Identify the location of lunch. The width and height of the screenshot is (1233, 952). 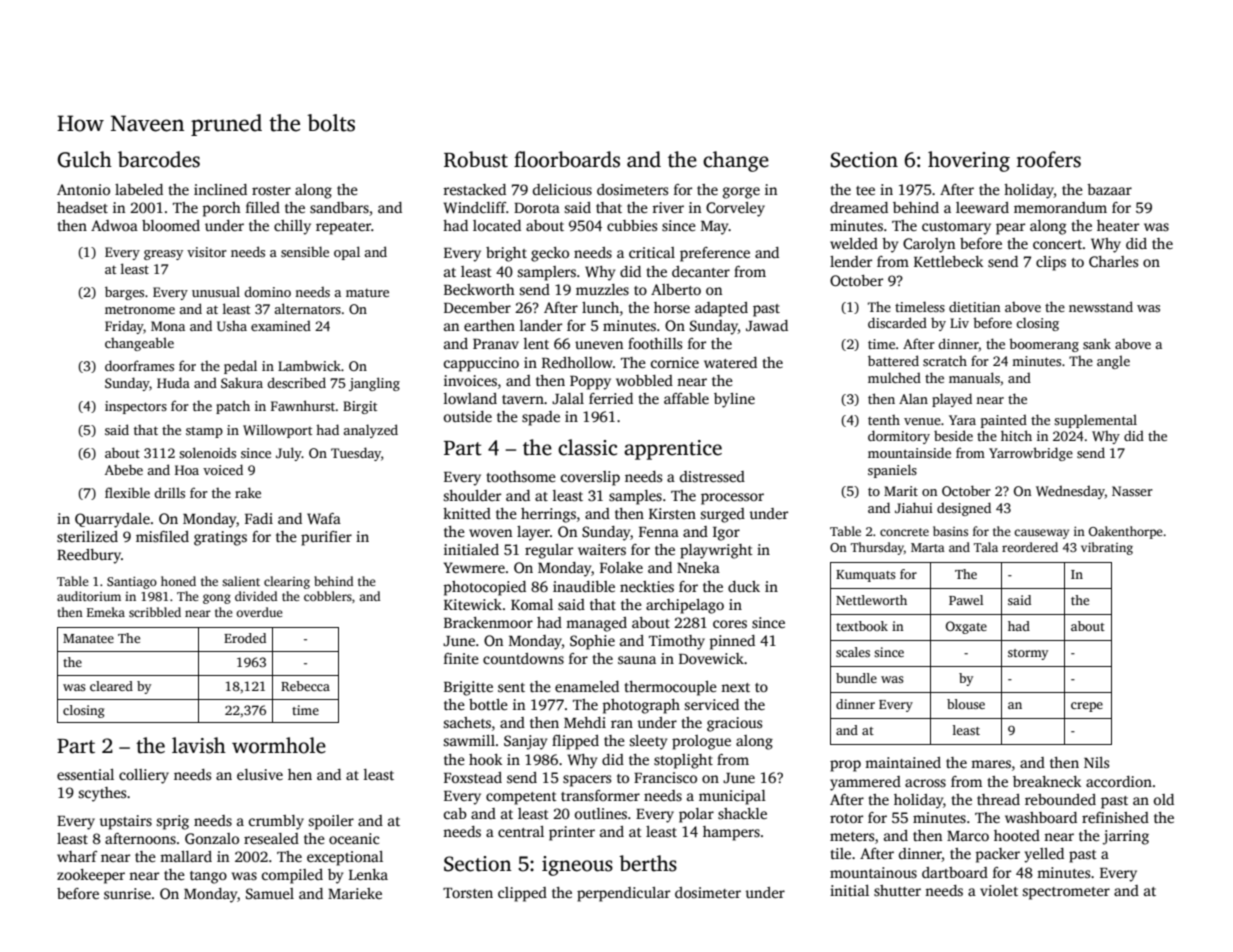
(600, 307).
